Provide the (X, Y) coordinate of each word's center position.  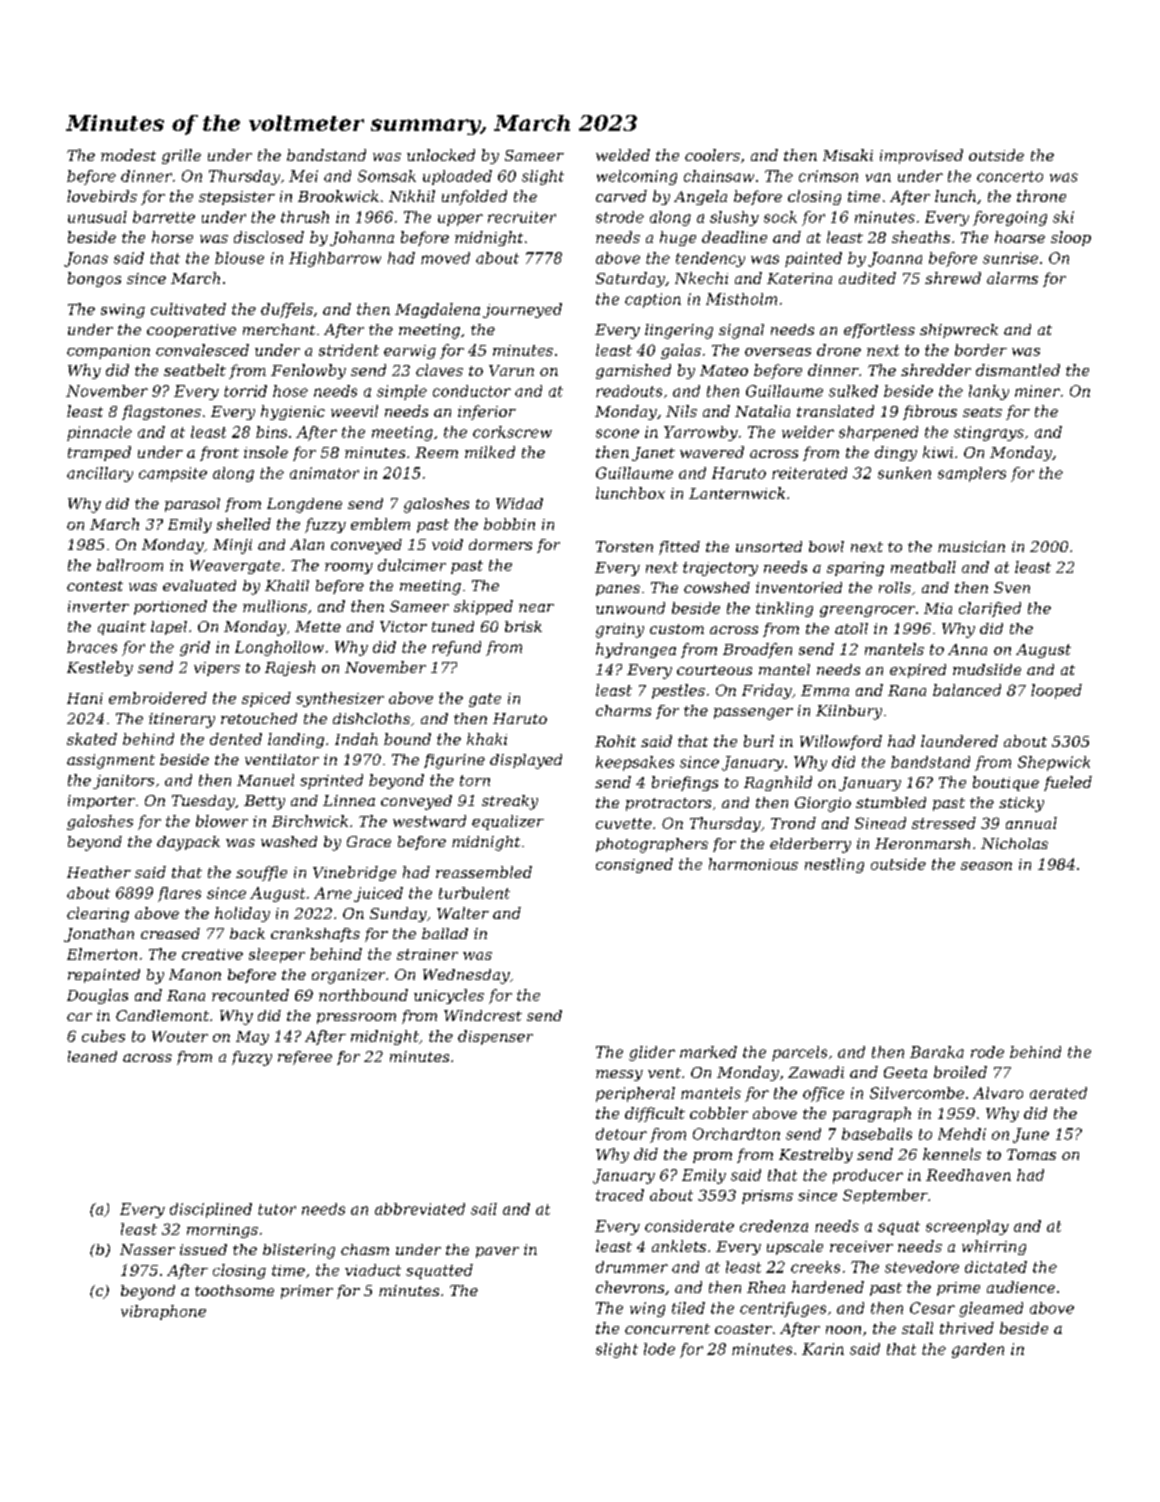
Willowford (841, 742)
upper (460, 220)
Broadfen (757, 650)
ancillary (100, 474)
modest (128, 155)
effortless (879, 331)
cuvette (624, 823)
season (986, 866)
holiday (242, 914)
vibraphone (163, 1312)
